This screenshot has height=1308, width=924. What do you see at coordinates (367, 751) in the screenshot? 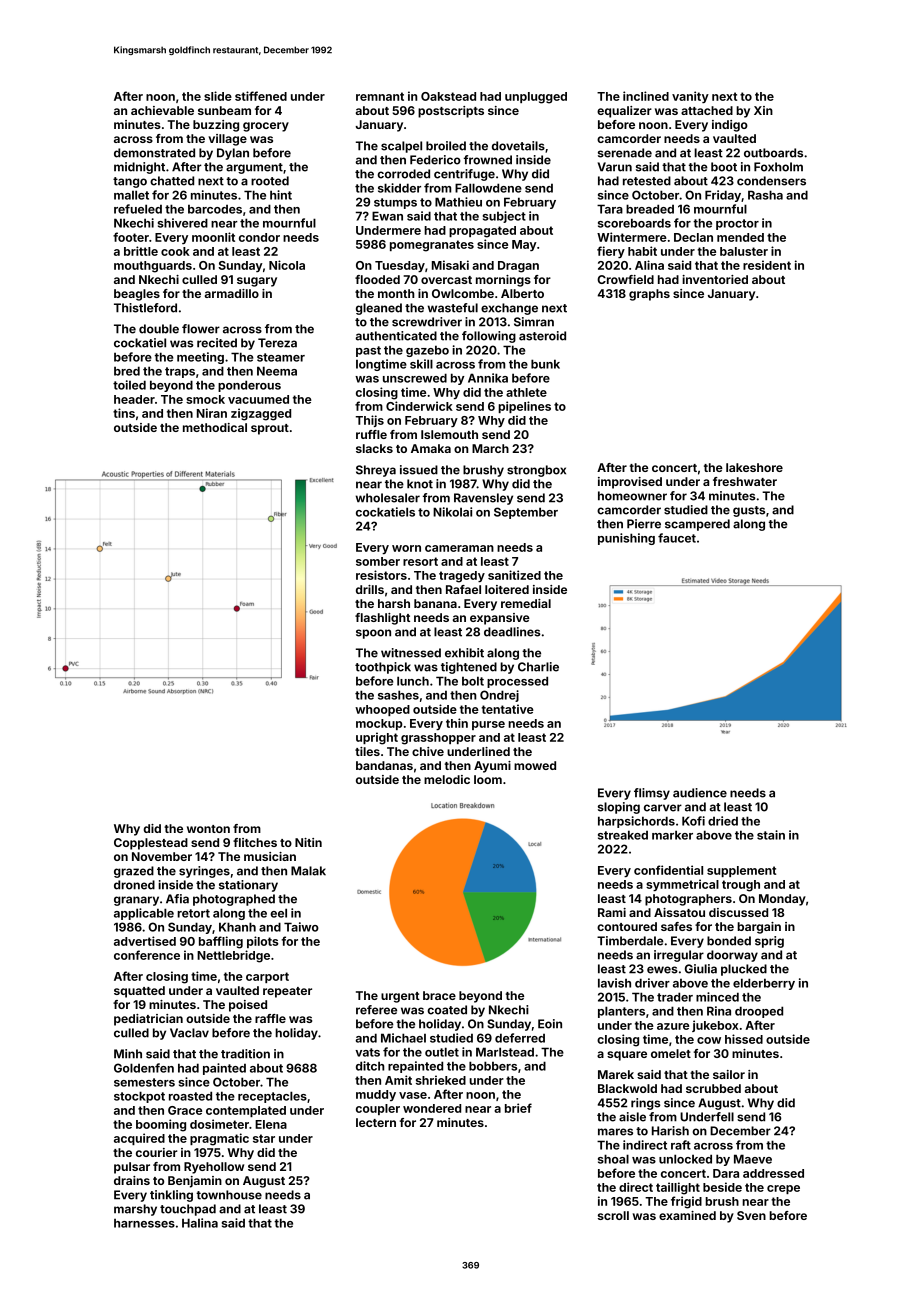
I see `tiles` at bounding box center [367, 751].
